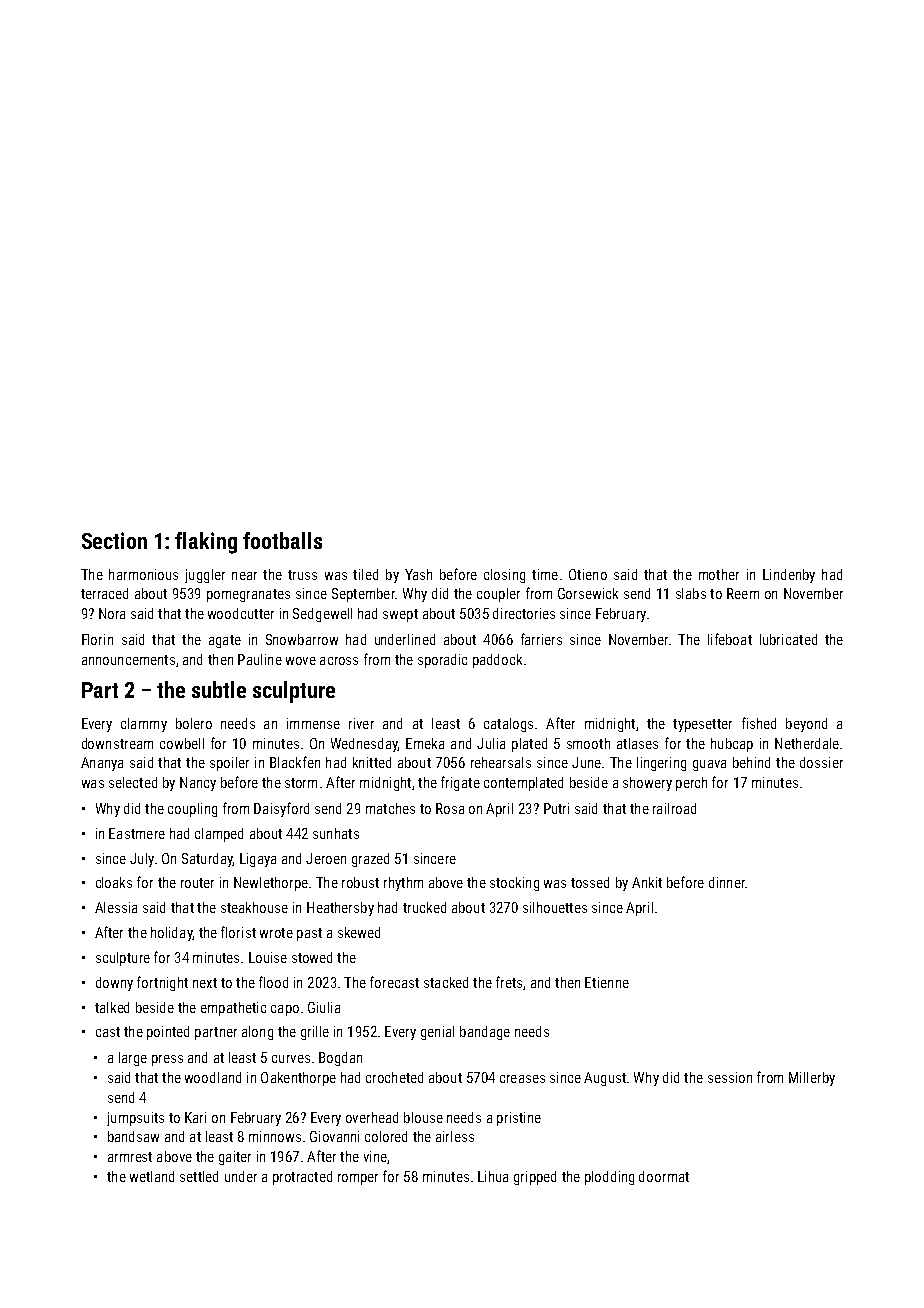 Image resolution: width=924 pixels, height=1308 pixels. I want to click on across, so click(339, 661).
